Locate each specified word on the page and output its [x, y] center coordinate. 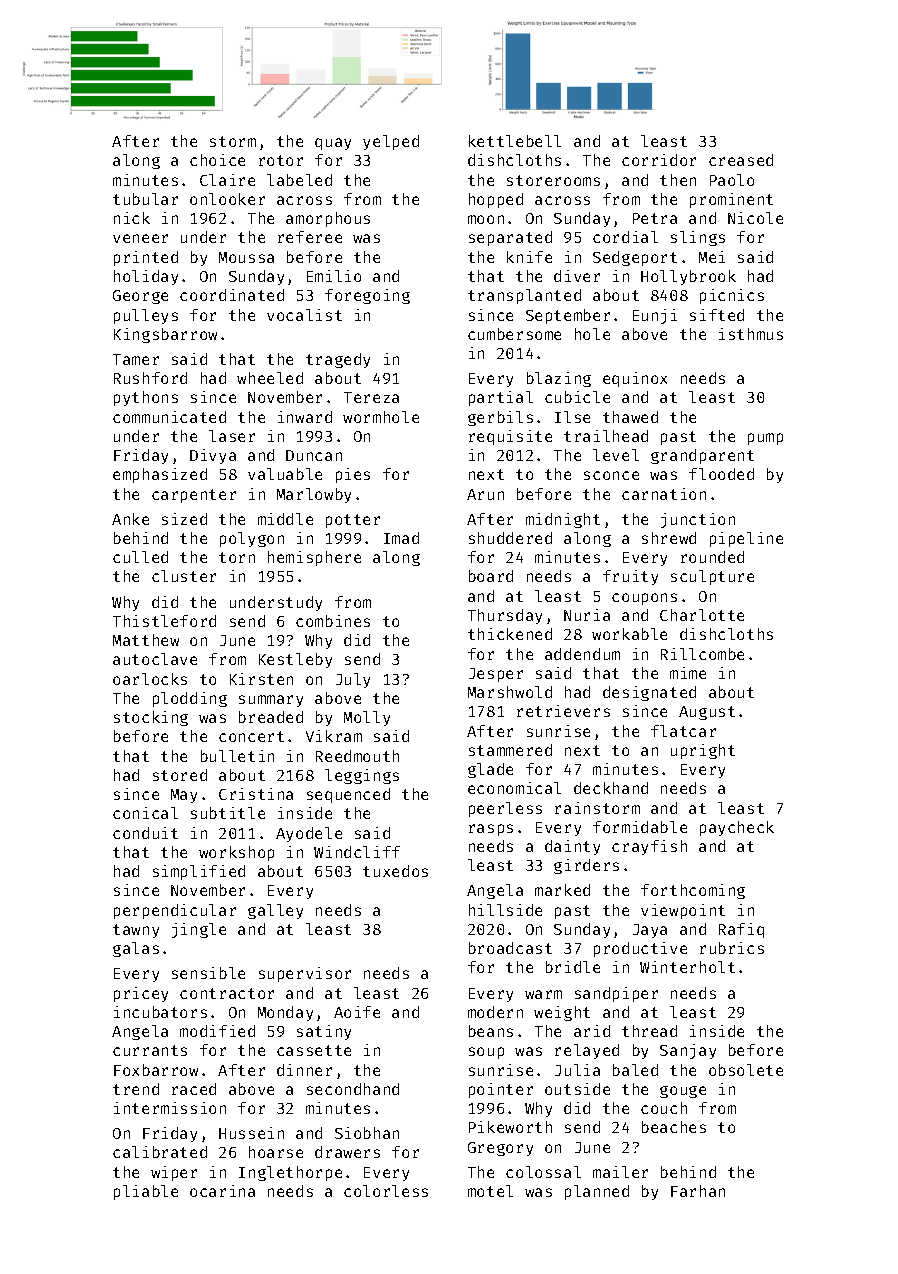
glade [490, 770]
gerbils [500, 418]
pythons [146, 398]
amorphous [328, 219]
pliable [146, 1192]
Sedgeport [635, 258]
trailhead [606, 436]
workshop [236, 853]
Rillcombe [702, 654]
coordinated [232, 295]
